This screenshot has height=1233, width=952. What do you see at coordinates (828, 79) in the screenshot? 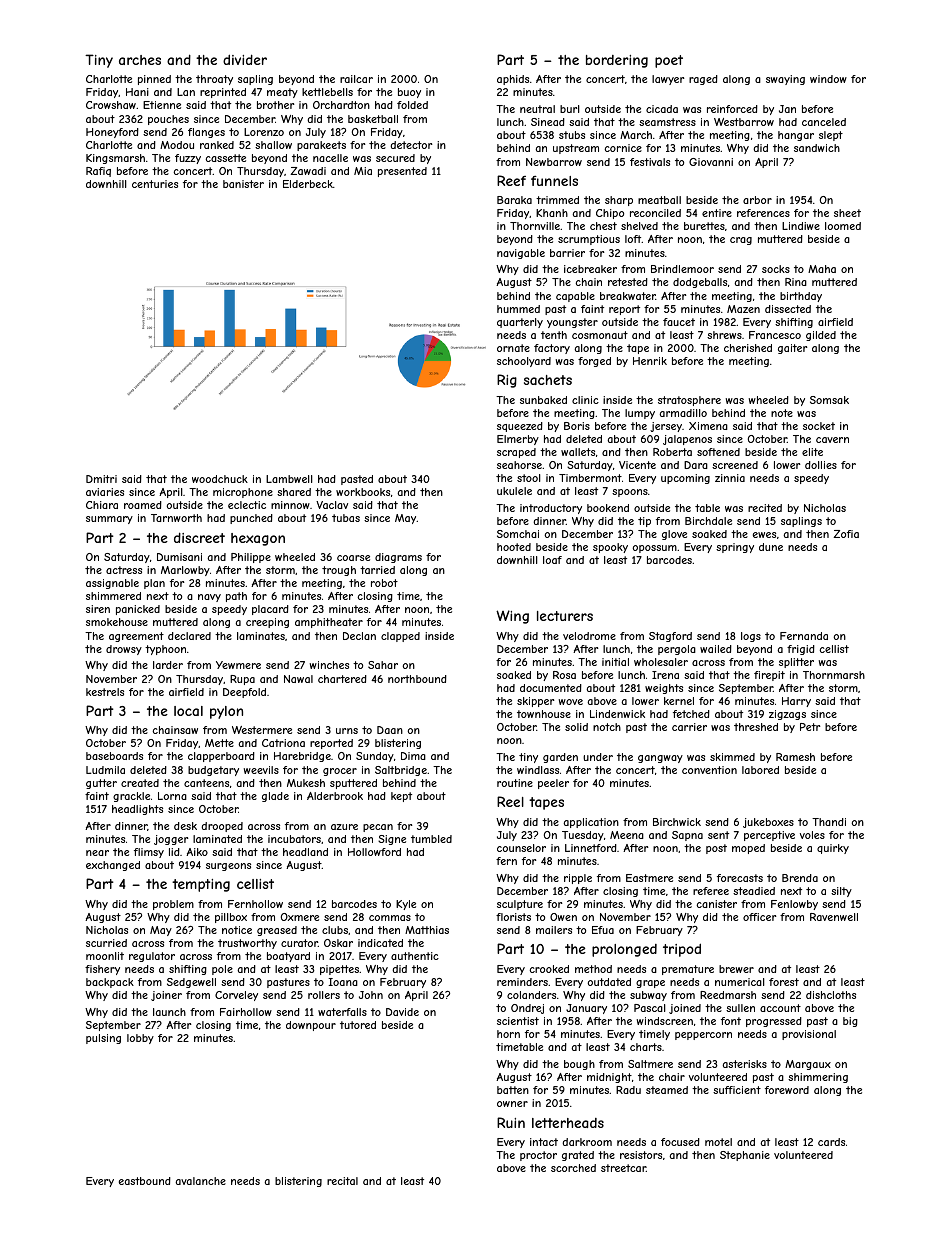
I see `window` at bounding box center [828, 79].
